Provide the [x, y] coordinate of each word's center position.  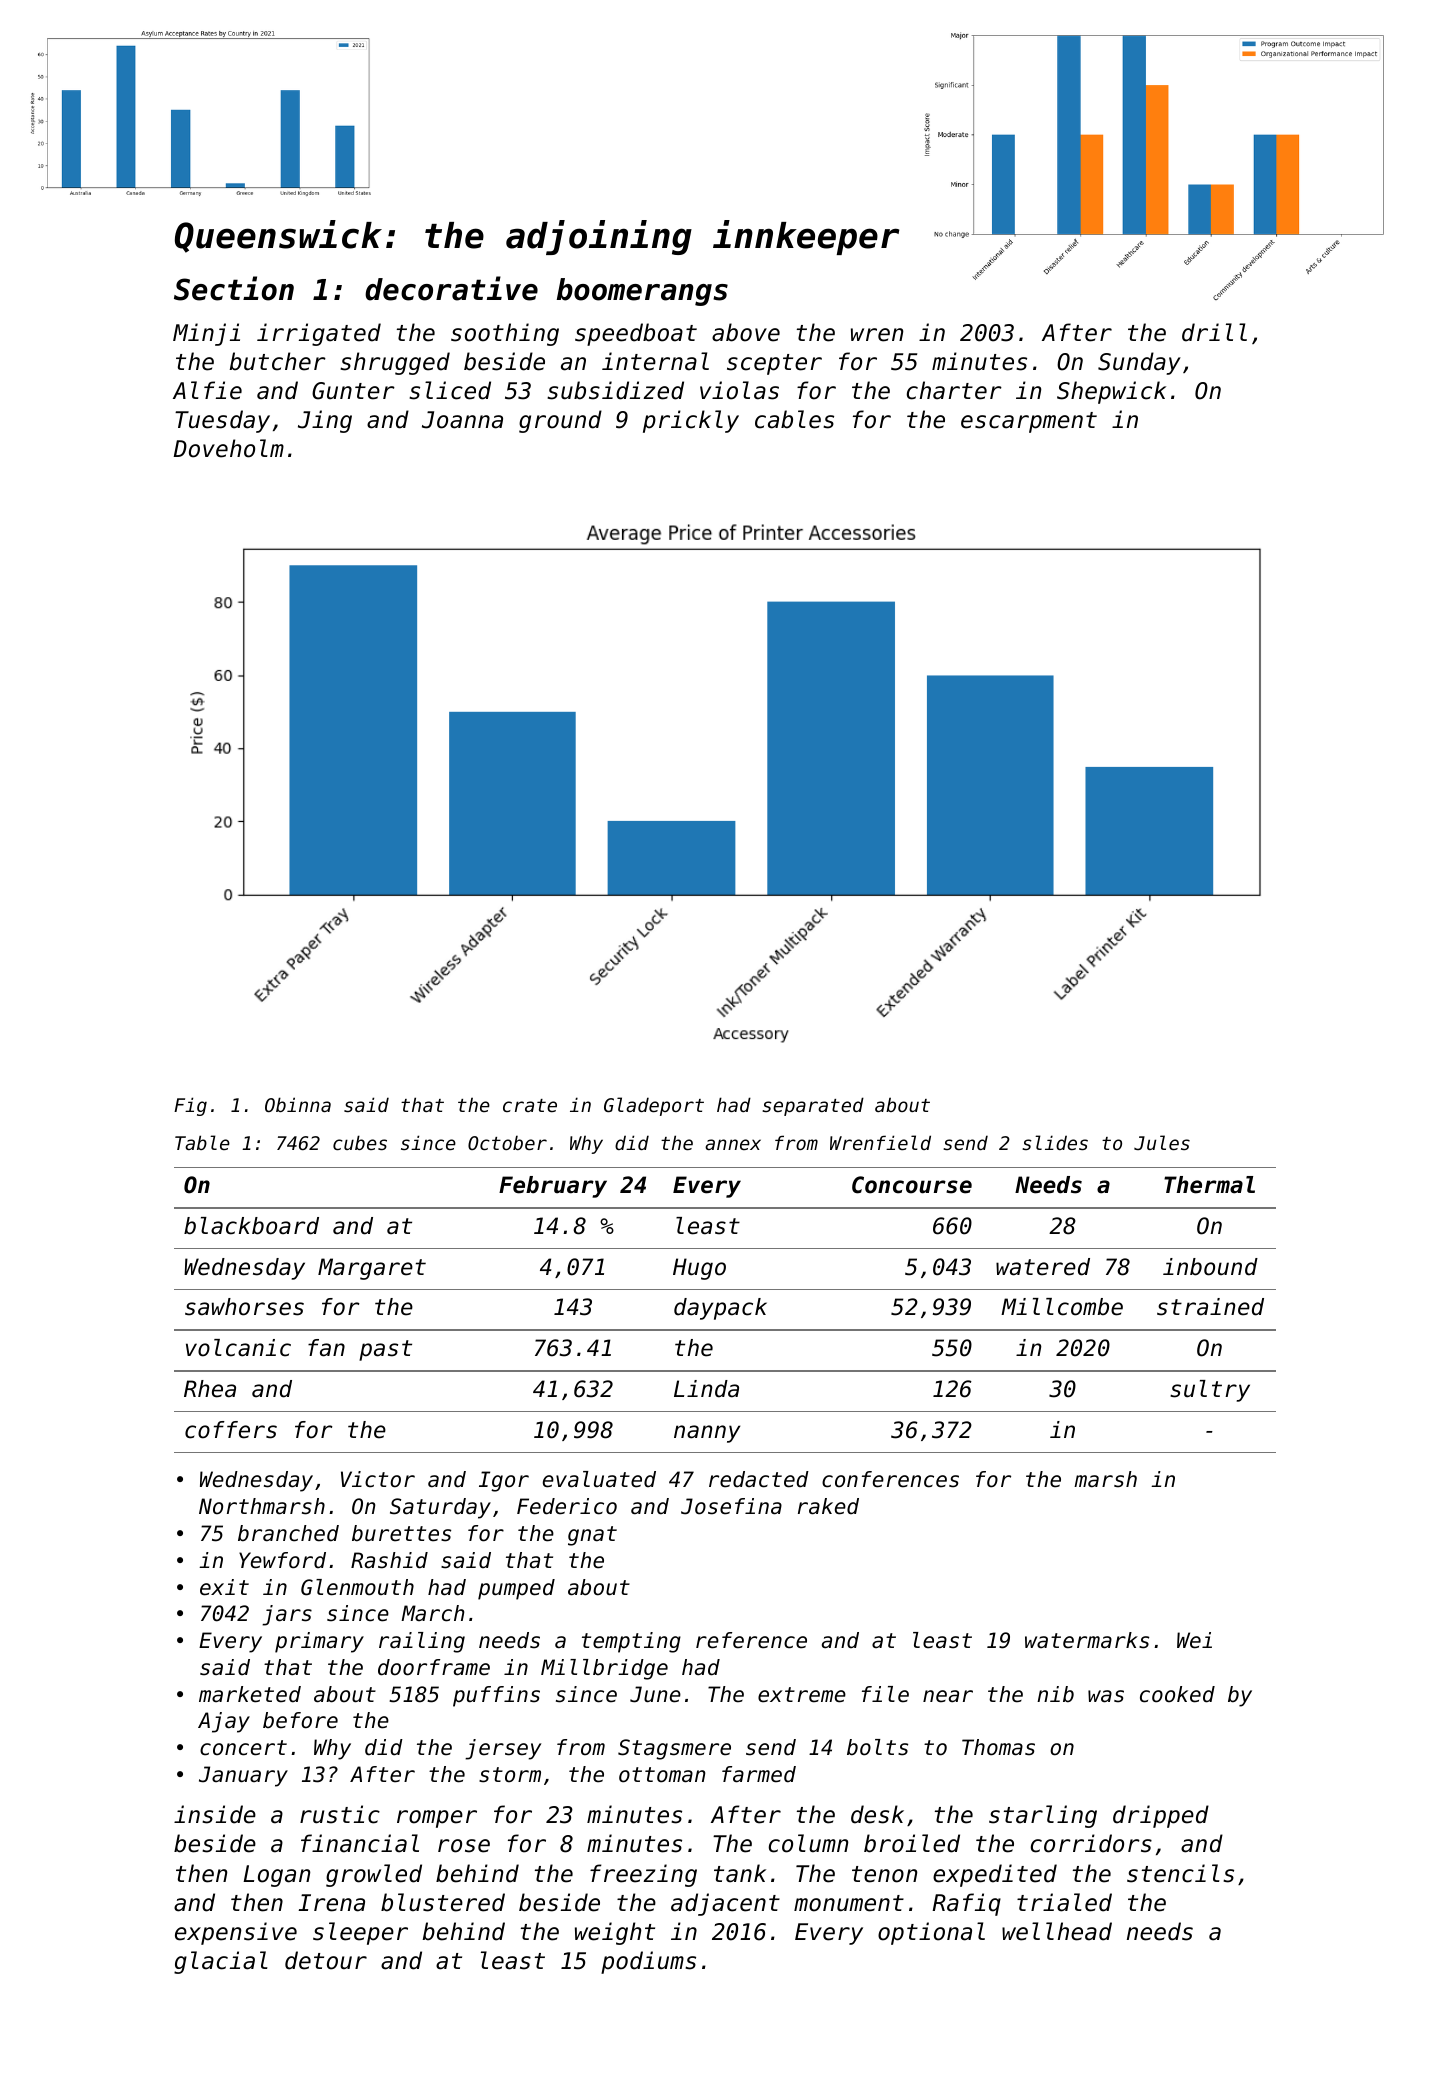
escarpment [1029, 422]
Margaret [372, 1269]
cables [794, 419]
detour [326, 1960]
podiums [648, 1962]
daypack [720, 1309]
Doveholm [229, 448]
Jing [325, 421]
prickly [691, 421]
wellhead [1057, 1931]
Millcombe [1062, 1307]
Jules [1162, 1142]
